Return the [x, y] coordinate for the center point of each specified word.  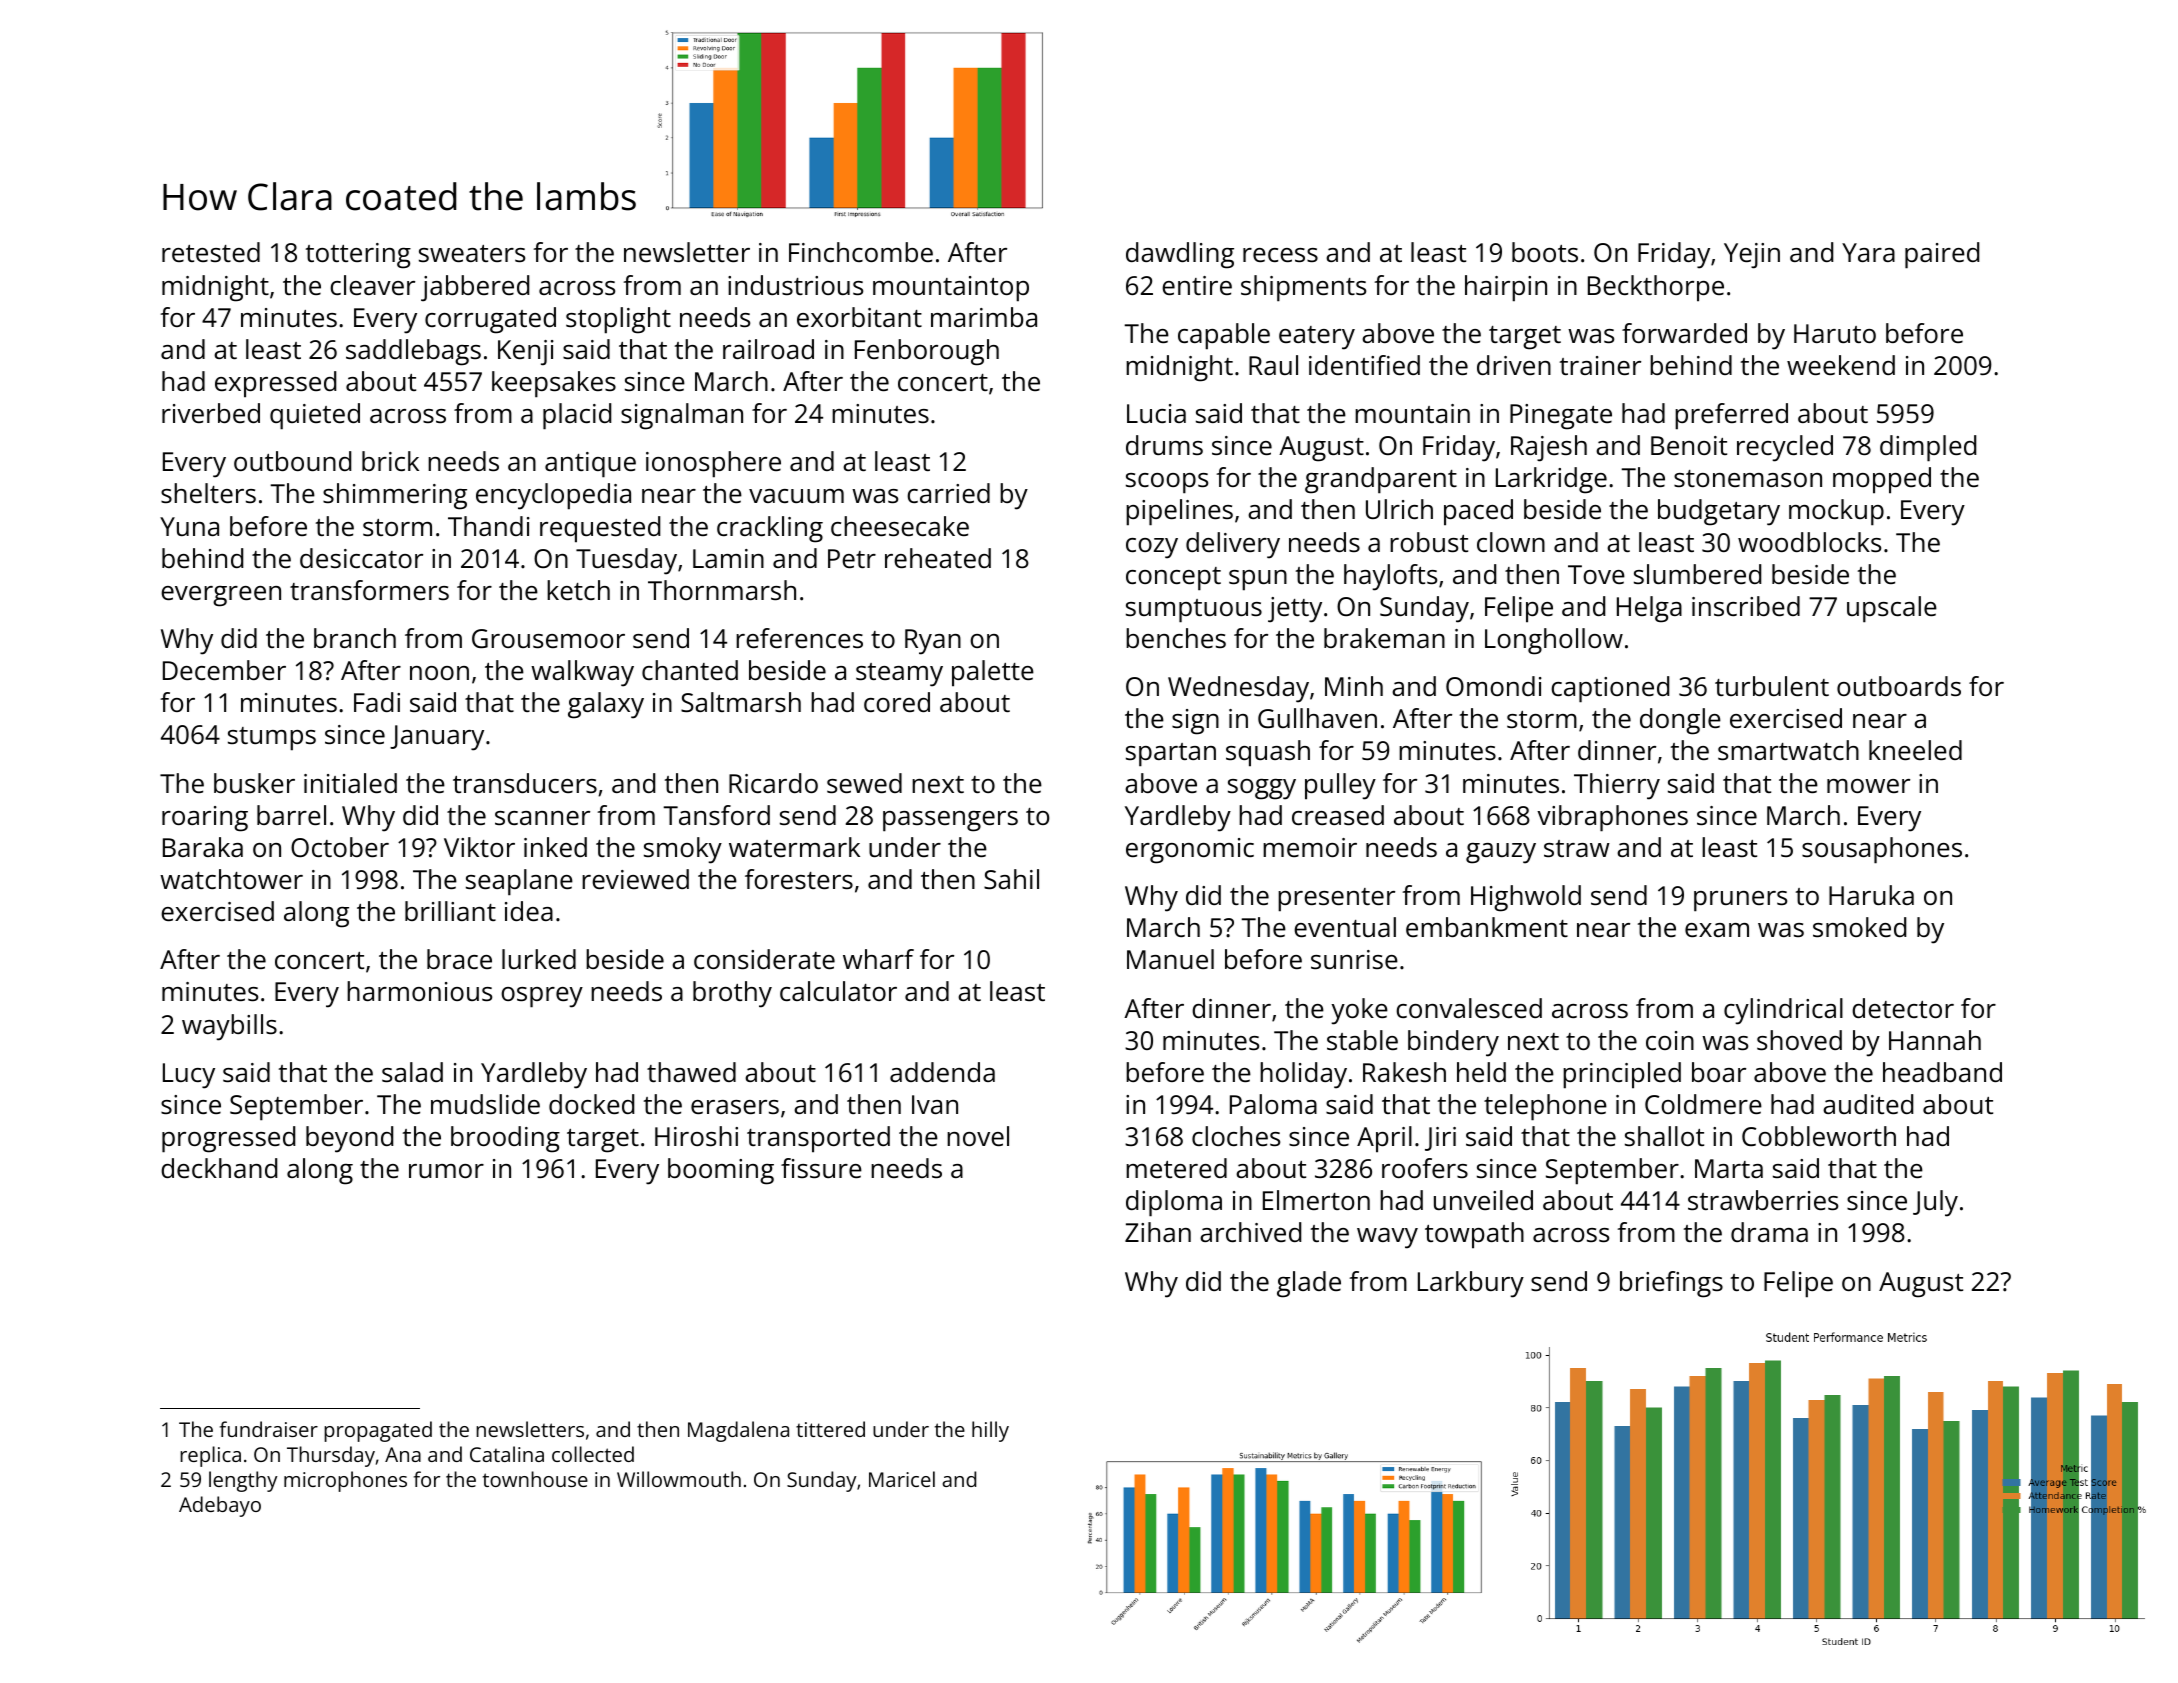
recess [1280, 255]
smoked [1859, 927]
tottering [358, 256]
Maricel [902, 1479]
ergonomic [1190, 851]
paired [1942, 255]
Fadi [377, 702]
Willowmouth [679, 1479]
